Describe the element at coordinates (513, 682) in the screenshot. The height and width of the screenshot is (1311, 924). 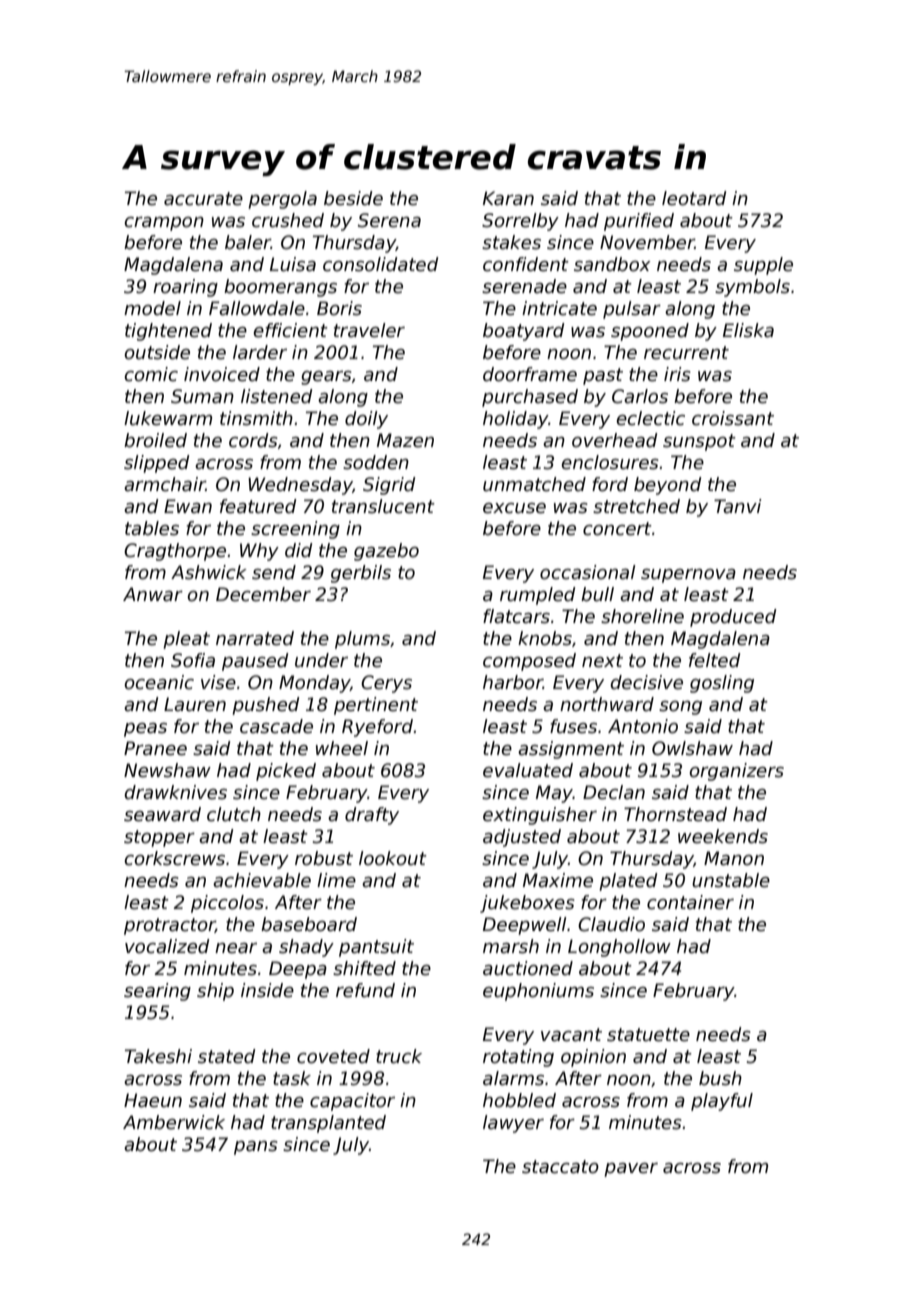
I see `harbor` at that location.
